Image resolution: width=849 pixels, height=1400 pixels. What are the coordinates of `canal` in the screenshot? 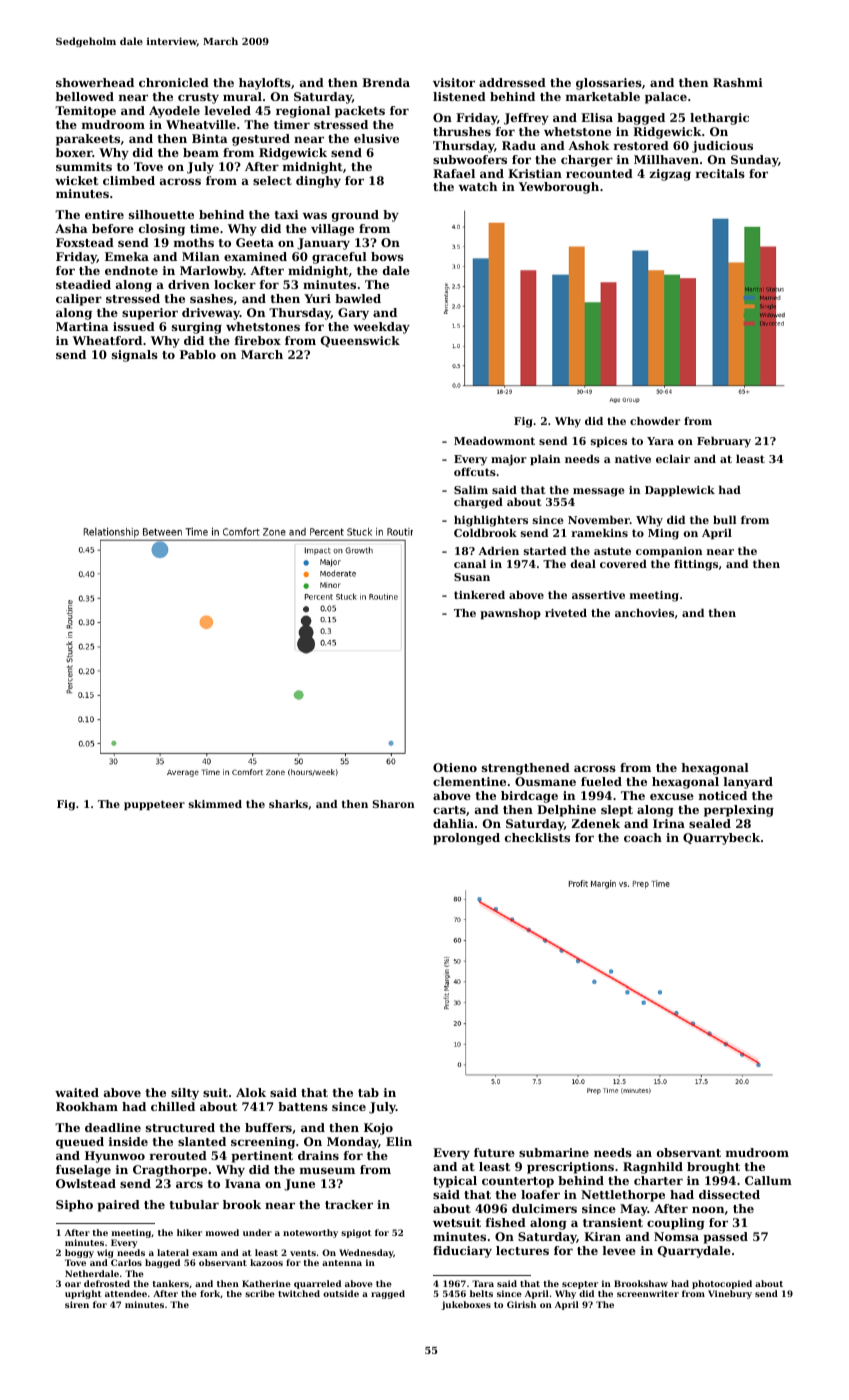 It's located at (470, 563).
